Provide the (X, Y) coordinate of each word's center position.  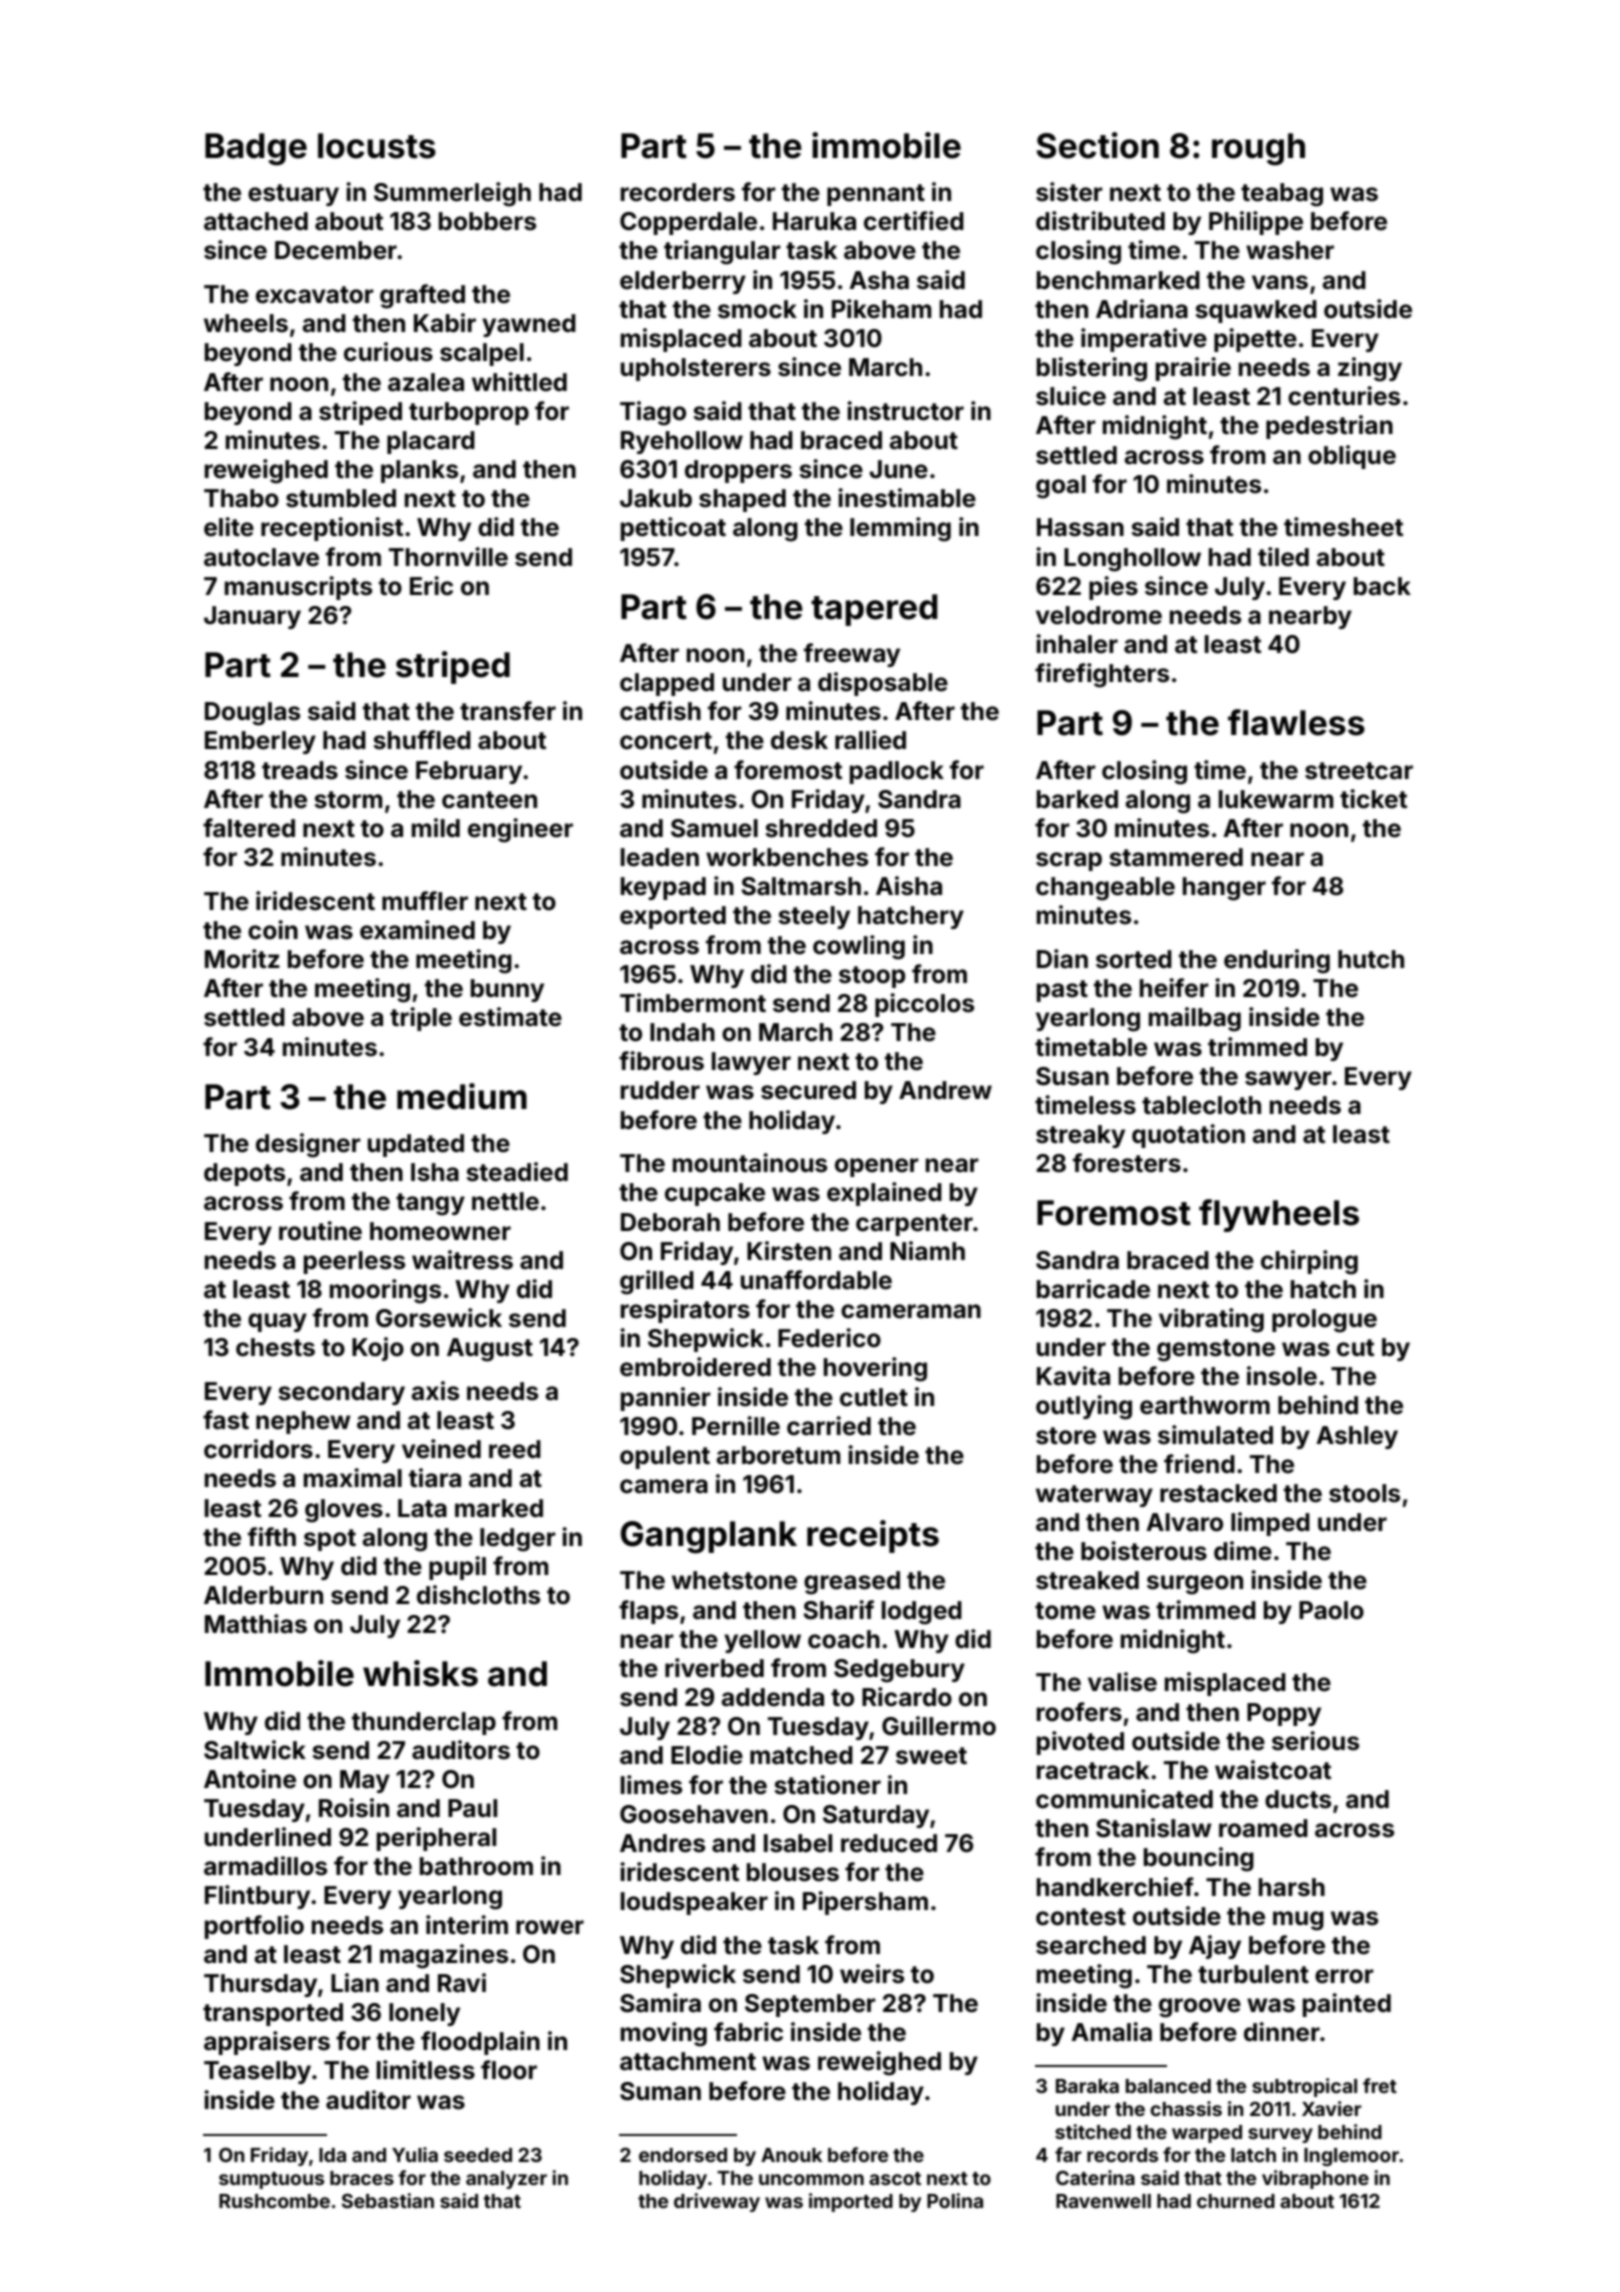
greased (852, 1583)
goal (1061, 487)
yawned (529, 325)
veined (441, 1449)
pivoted (1080, 1743)
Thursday (260, 1985)
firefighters (1102, 675)
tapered (874, 610)
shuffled (422, 740)
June (898, 469)
